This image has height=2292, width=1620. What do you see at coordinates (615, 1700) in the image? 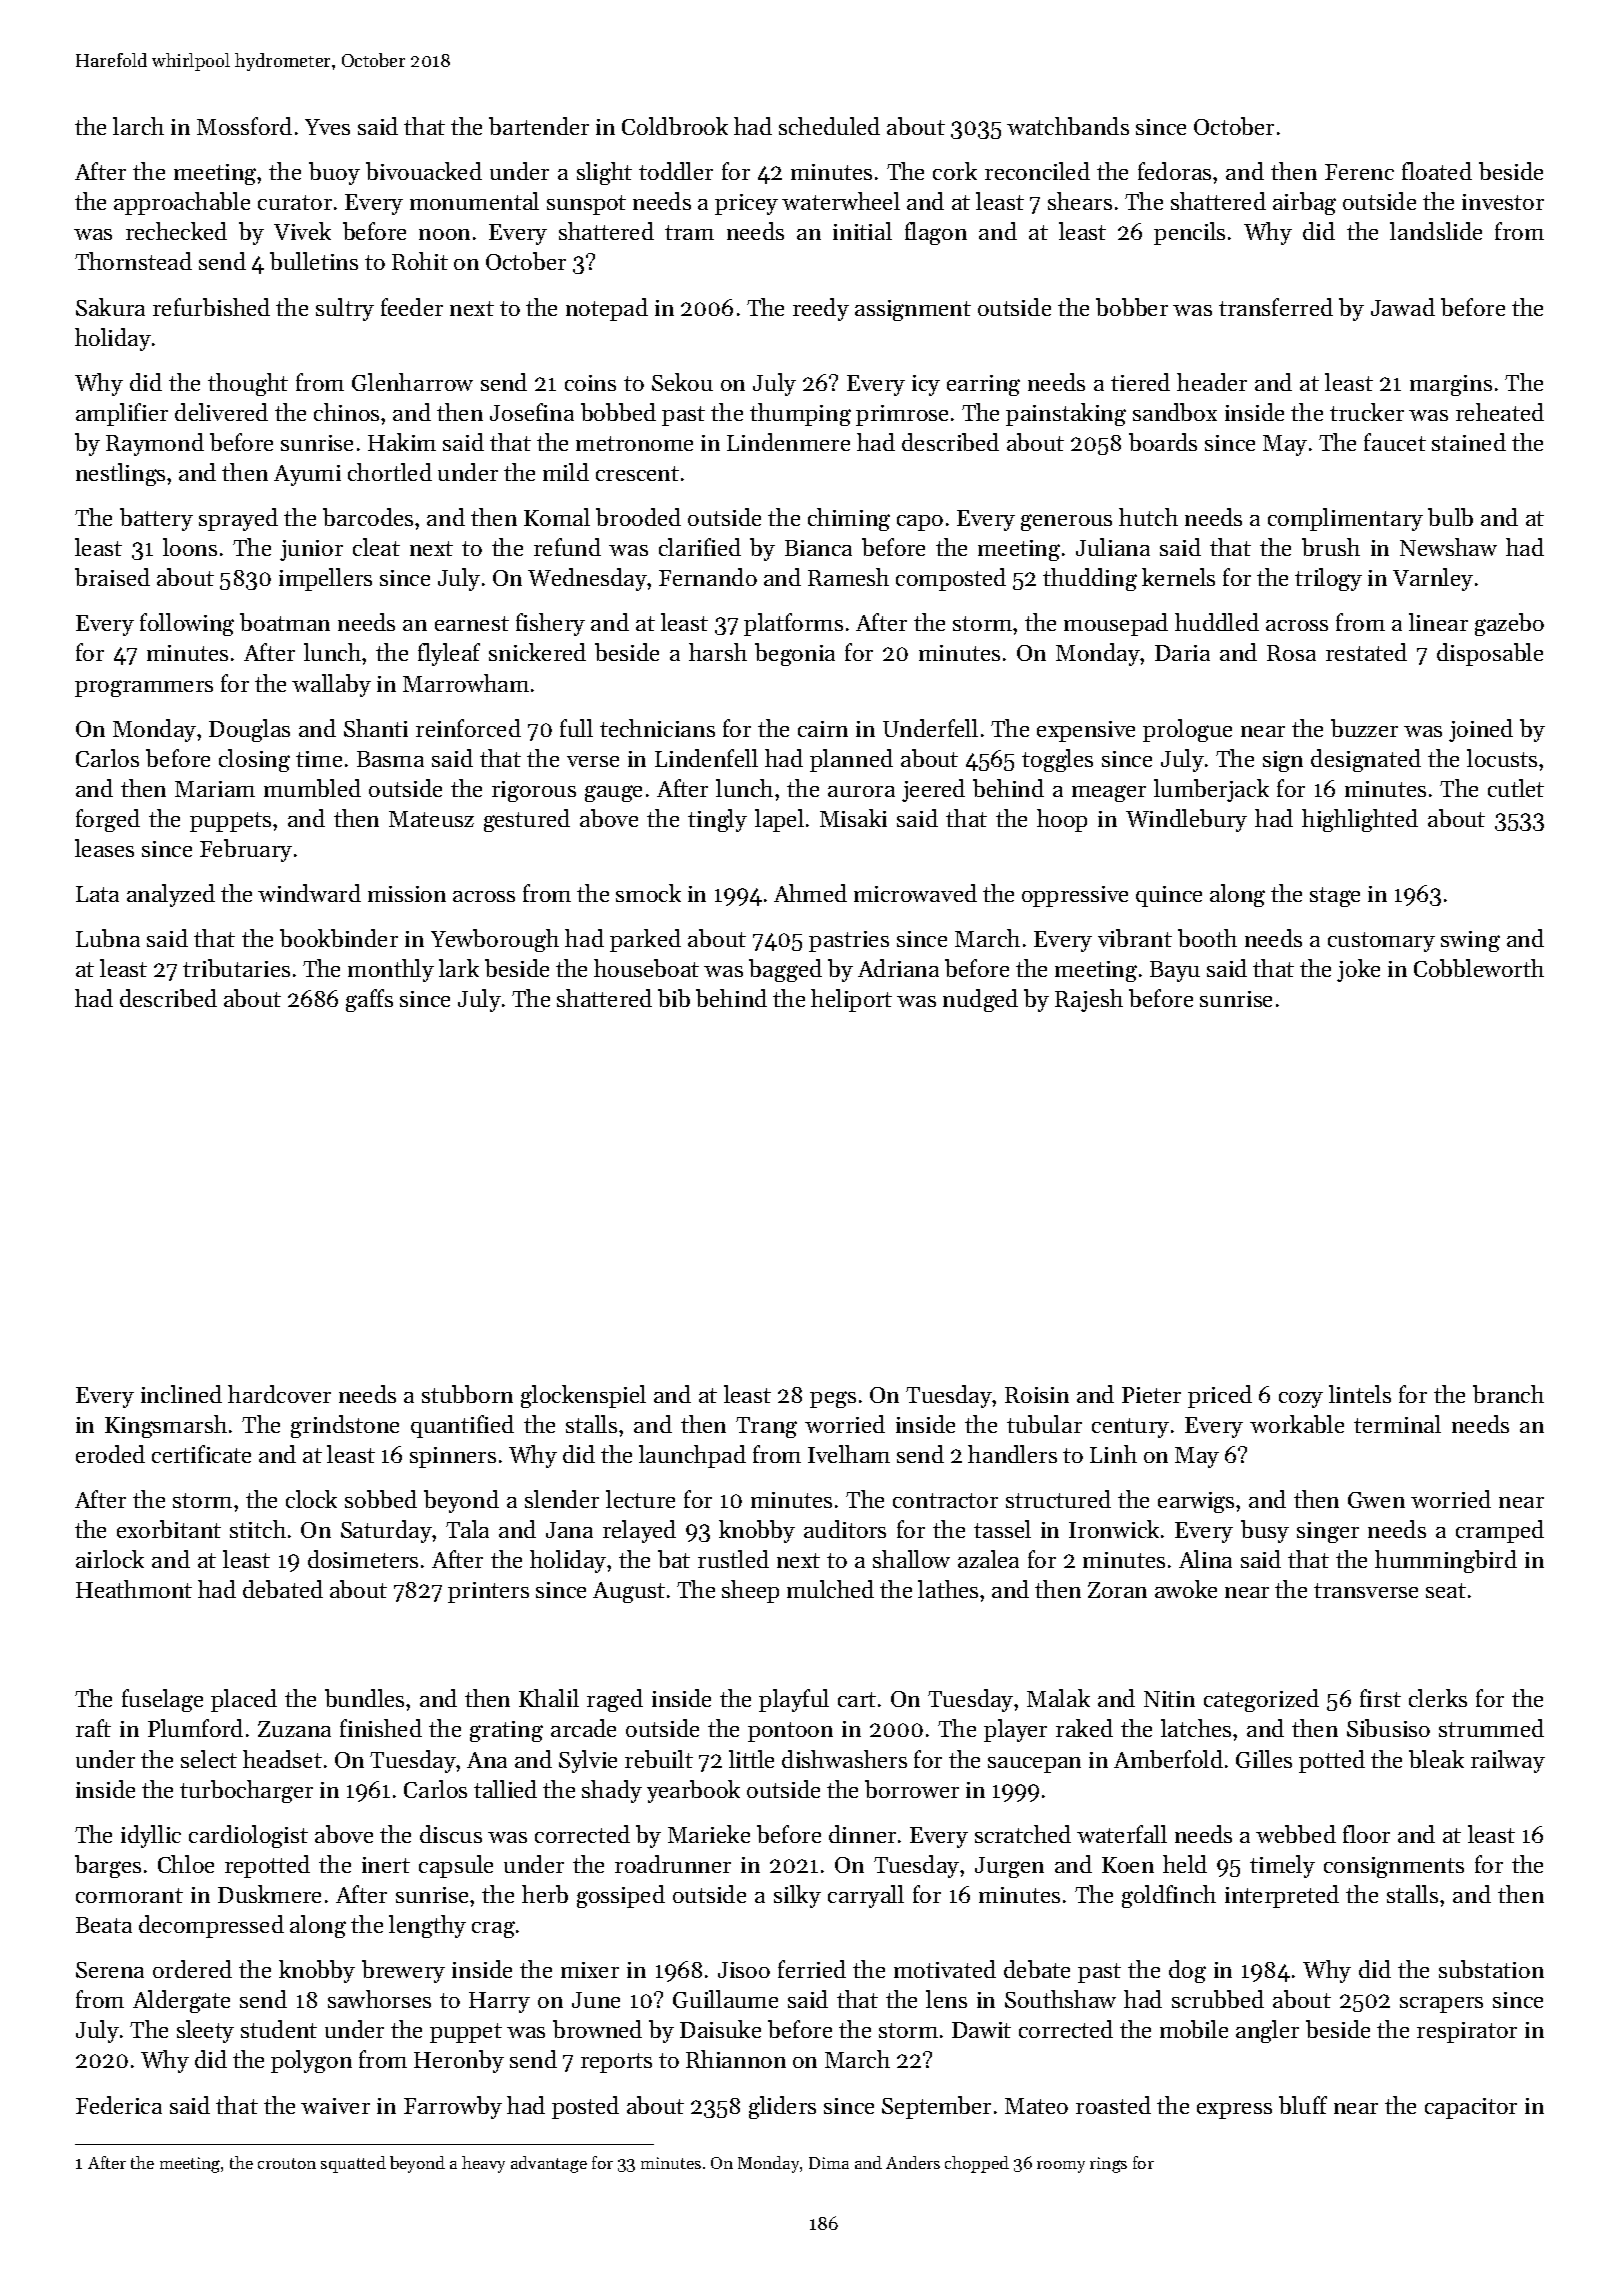
I see `raged` at bounding box center [615, 1700].
